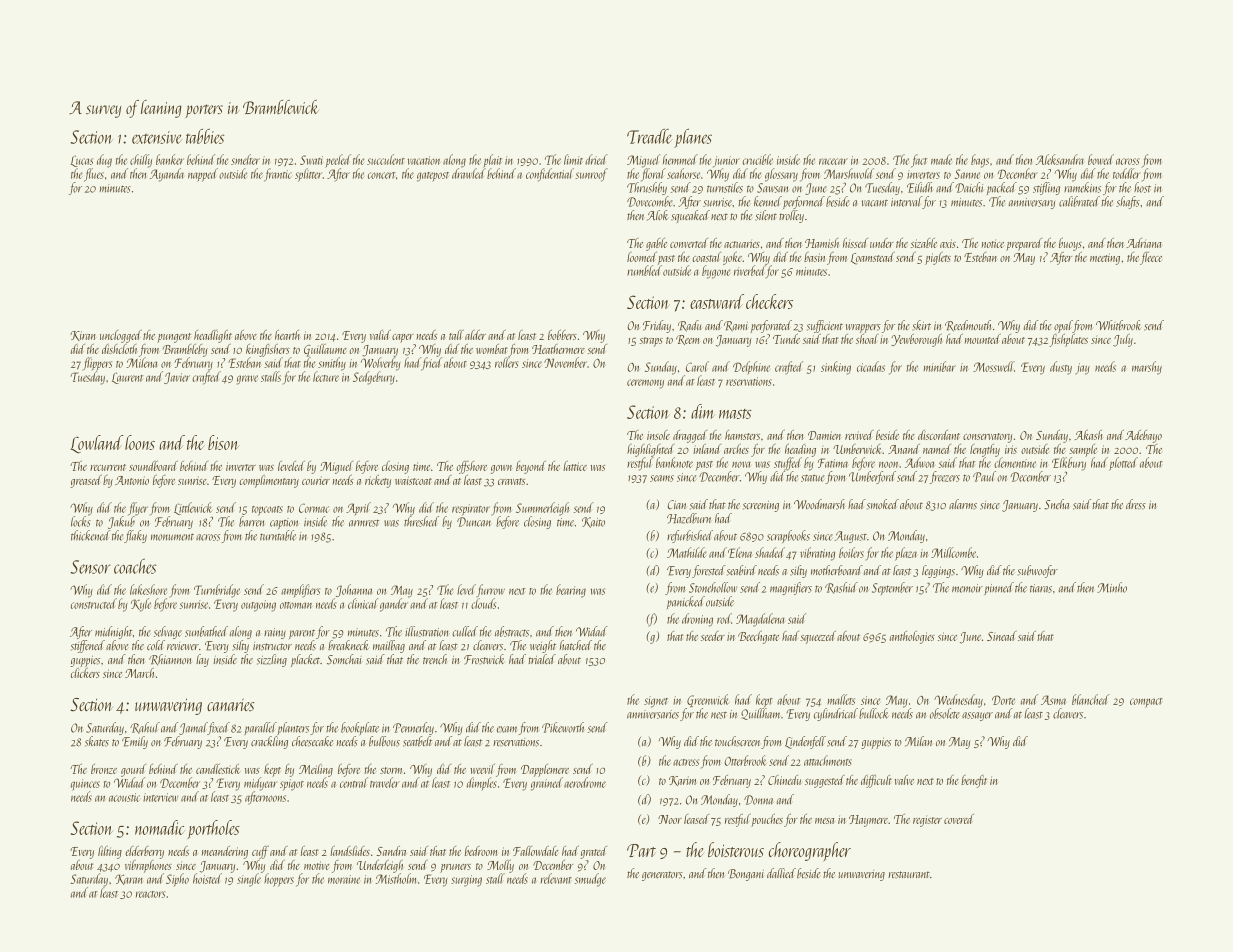 Image resolution: width=1233 pixels, height=952 pixels. Describe the element at coordinates (575, 466) in the screenshot. I see `lattice` at that location.
